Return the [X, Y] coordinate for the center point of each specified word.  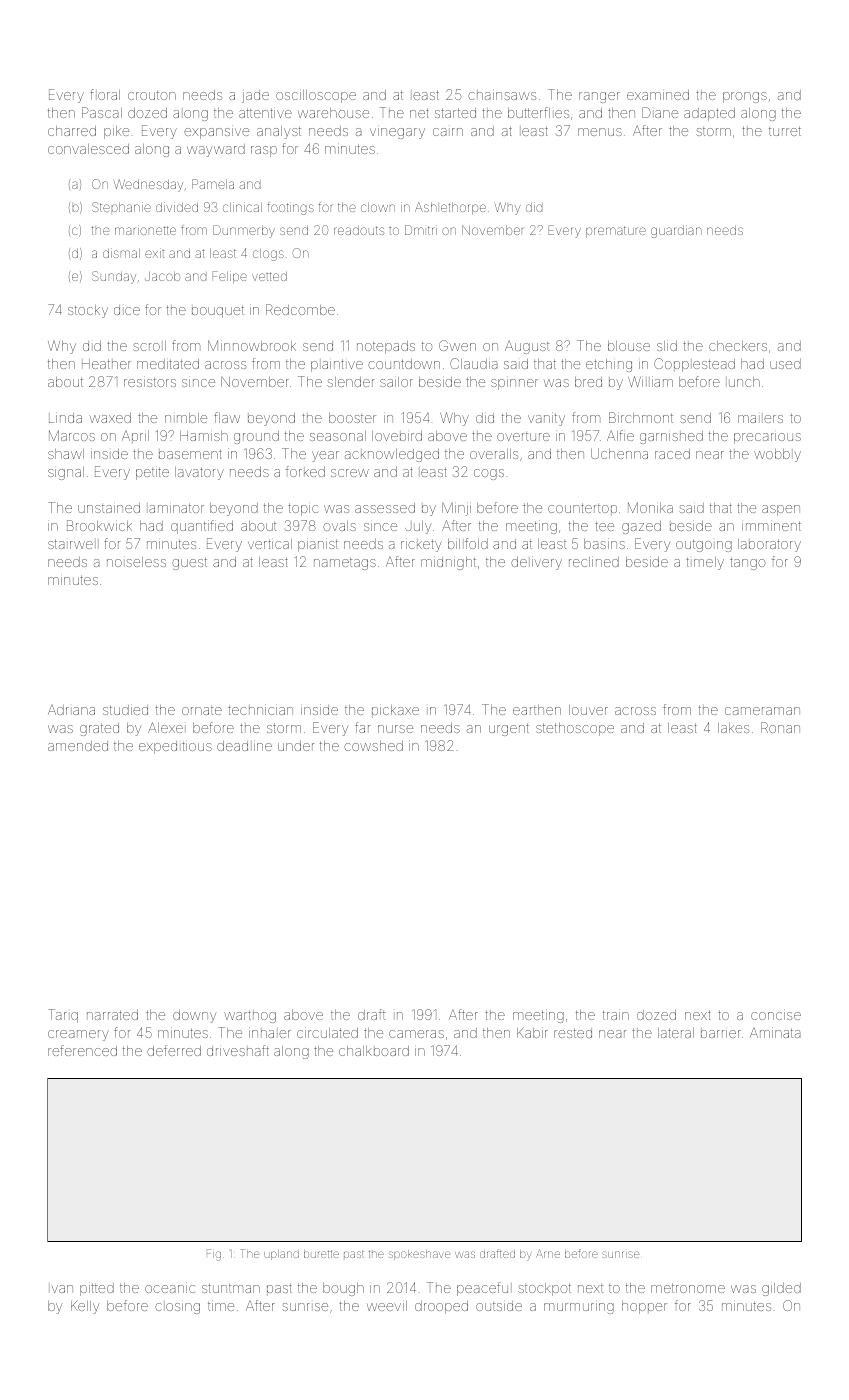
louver [588, 710]
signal [66, 473]
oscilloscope [316, 96]
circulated [327, 1033]
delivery [536, 563]
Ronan [780, 727]
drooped [441, 1307]
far [362, 727]
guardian [676, 231]
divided [177, 207]
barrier [721, 1034]
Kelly [85, 1307]
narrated [112, 1015]
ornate [202, 710]
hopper [644, 1307]
